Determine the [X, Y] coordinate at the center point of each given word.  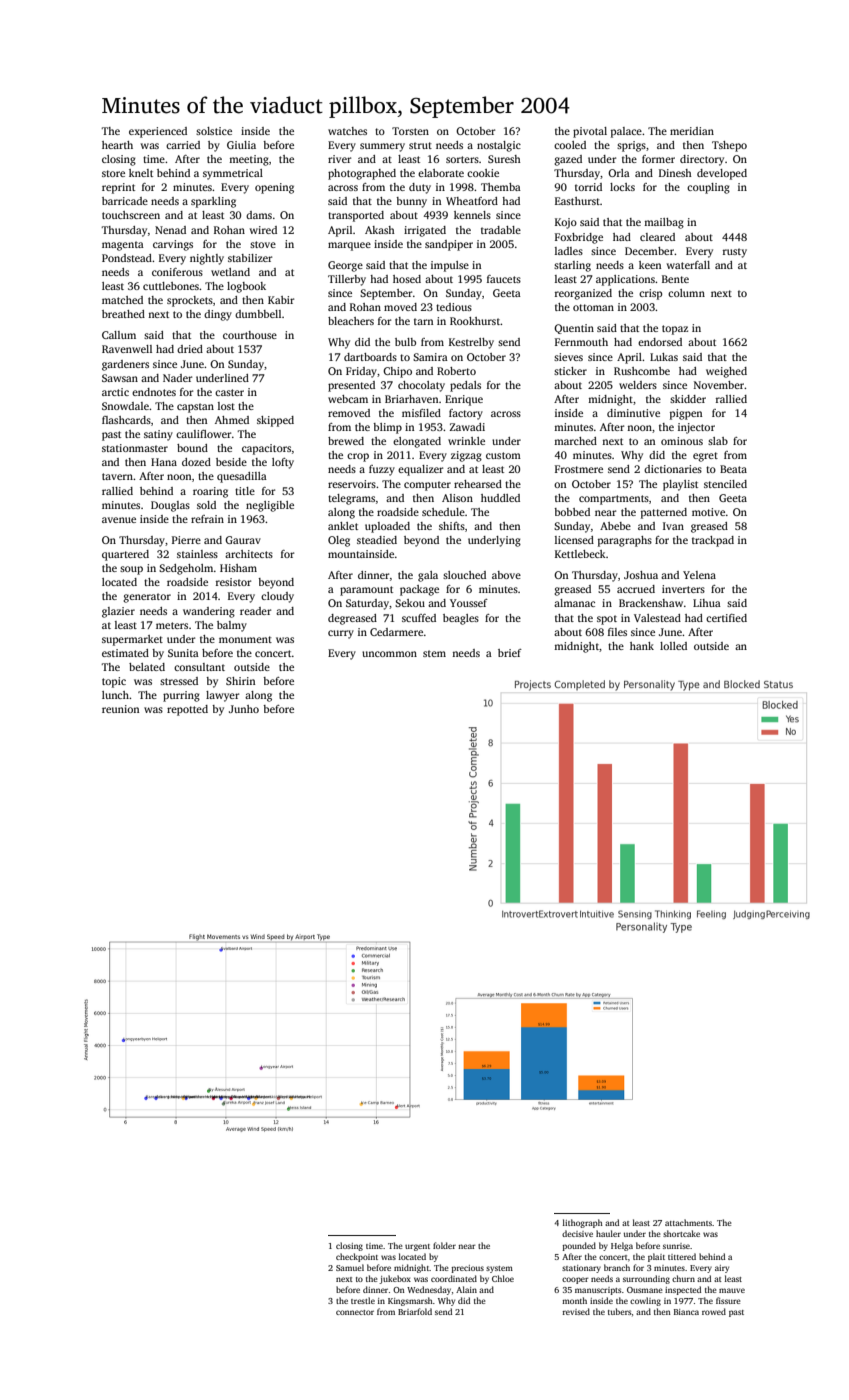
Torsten [410, 131]
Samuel [350, 1267]
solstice [214, 131]
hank [642, 646]
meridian [692, 131]
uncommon [389, 654]
